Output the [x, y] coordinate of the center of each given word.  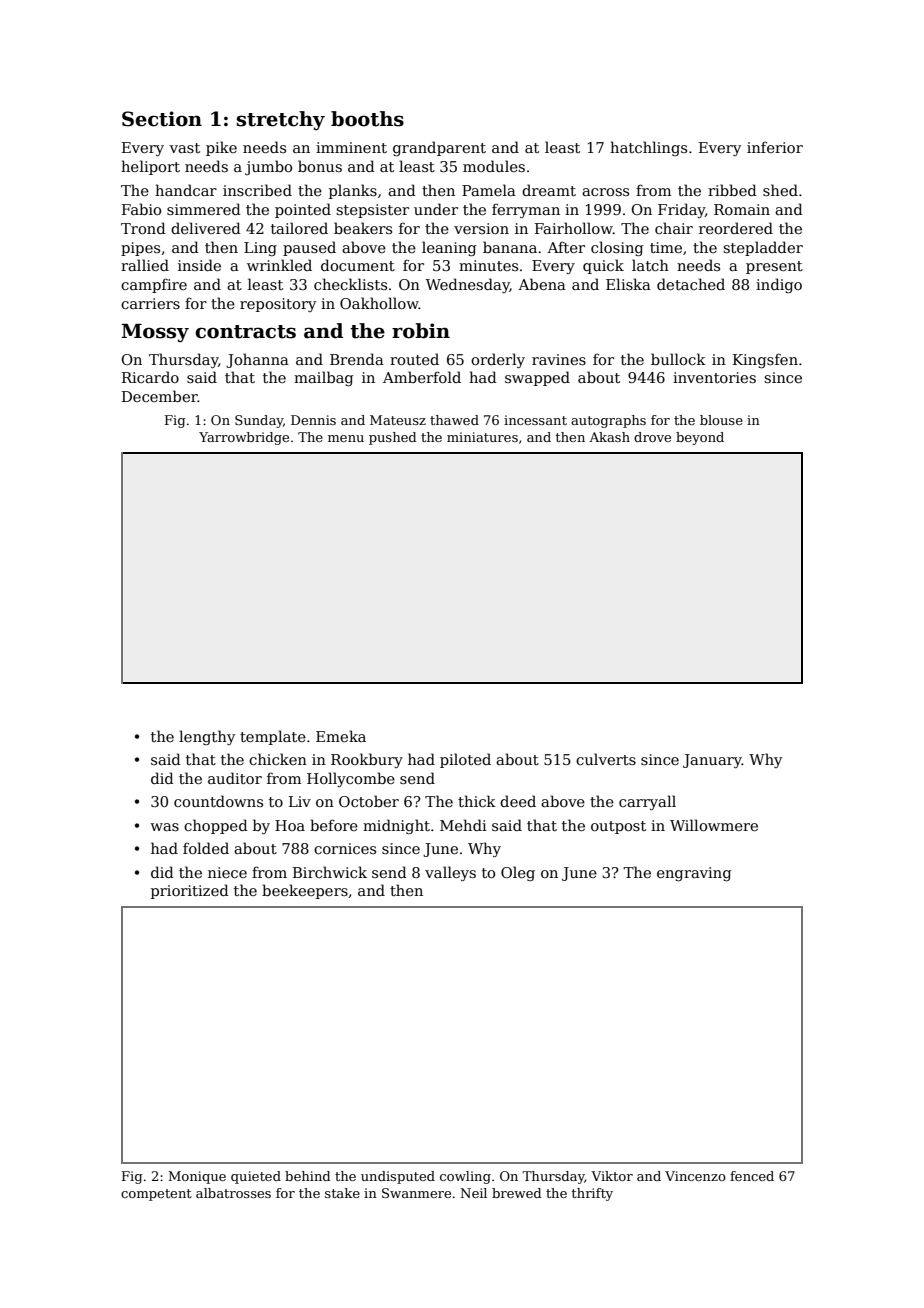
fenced [752, 1176]
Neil [473, 1193]
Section [162, 119]
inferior [775, 147]
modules [494, 166]
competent [156, 1195]
